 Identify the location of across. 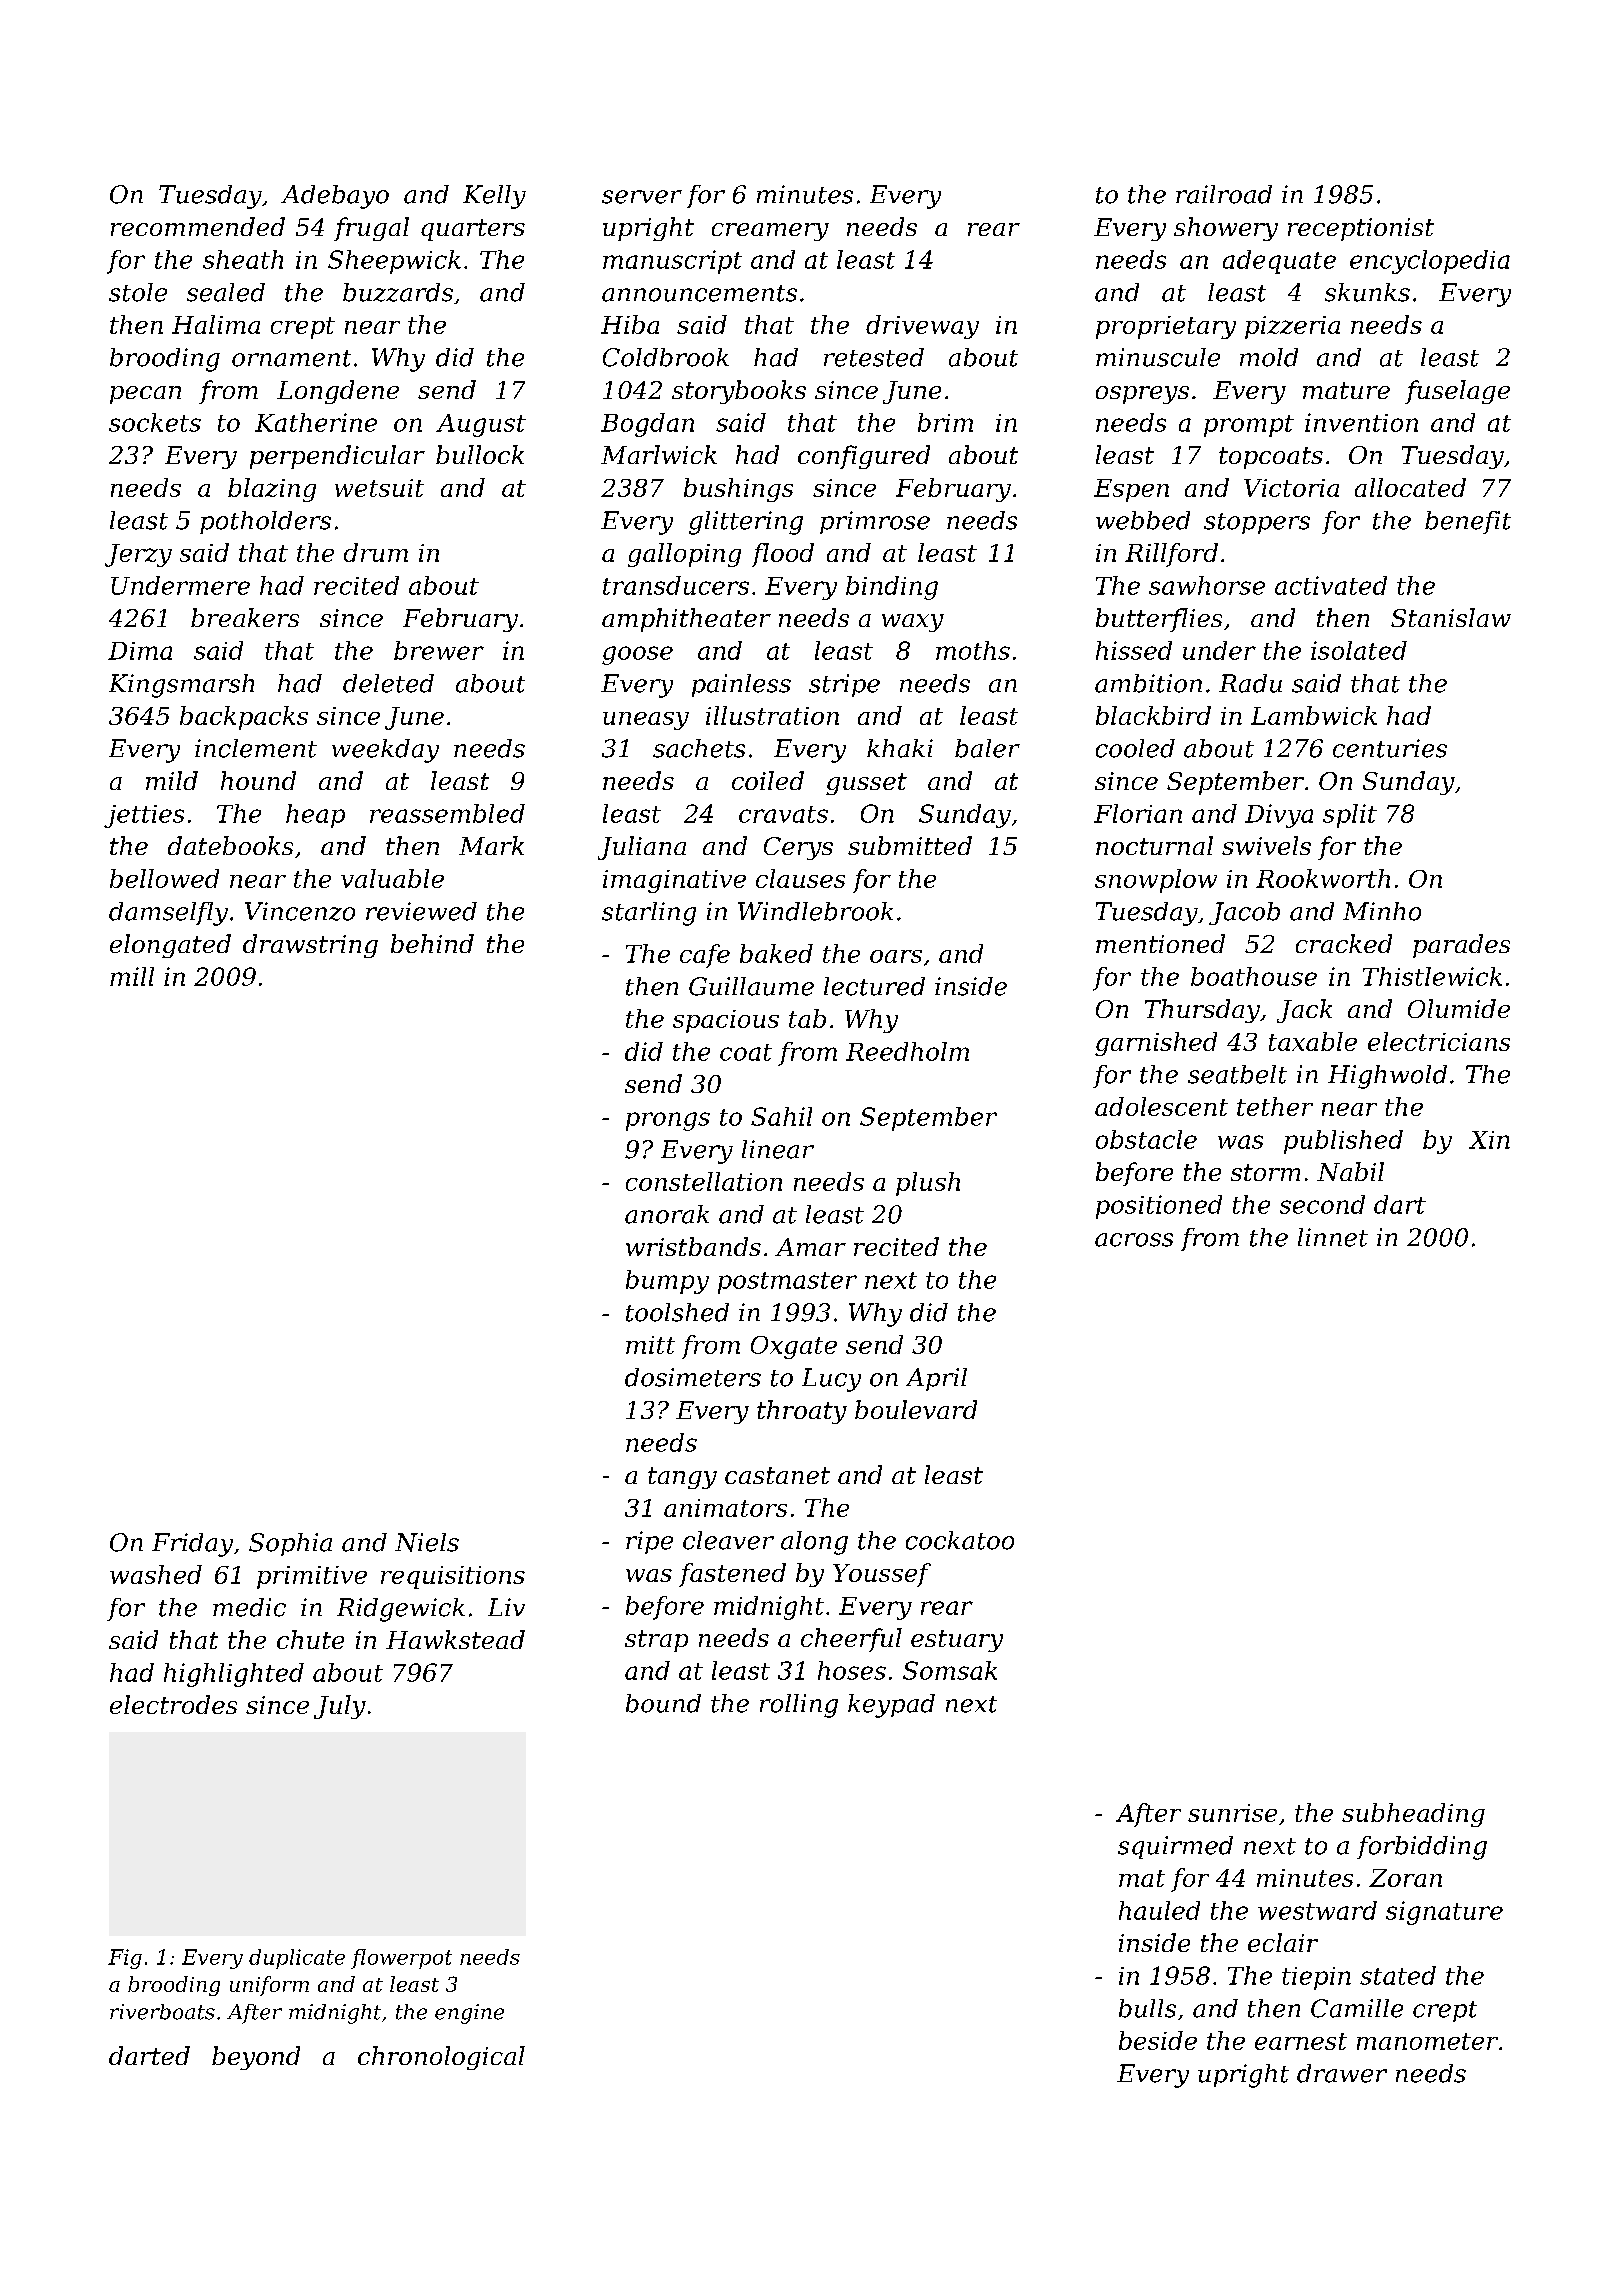
(1134, 1240).
